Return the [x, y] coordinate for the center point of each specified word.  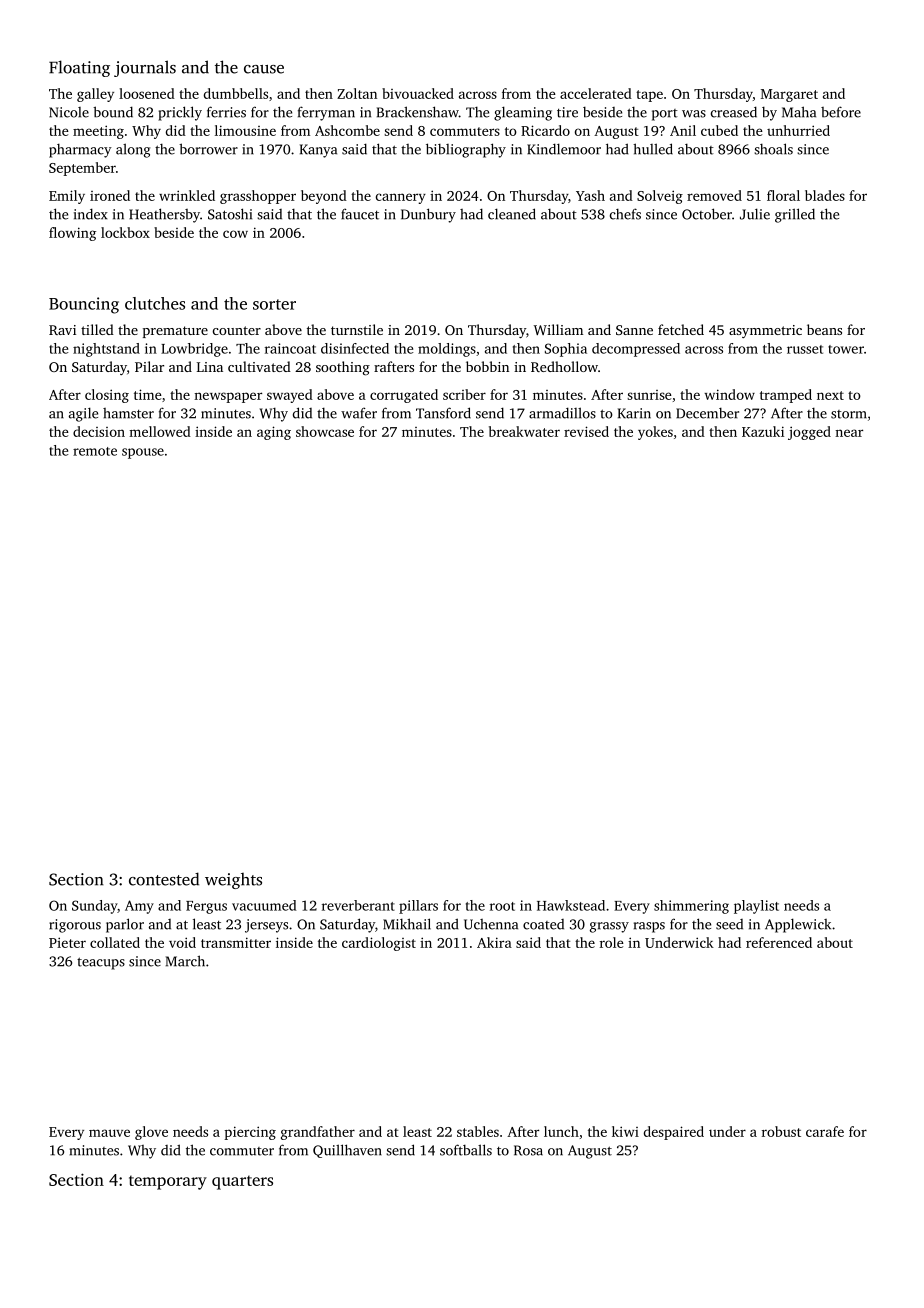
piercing [250, 1133]
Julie [755, 214]
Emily [67, 197]
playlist [756, 907]
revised [586, 431]
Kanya [318, 151]
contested [164, 879]
